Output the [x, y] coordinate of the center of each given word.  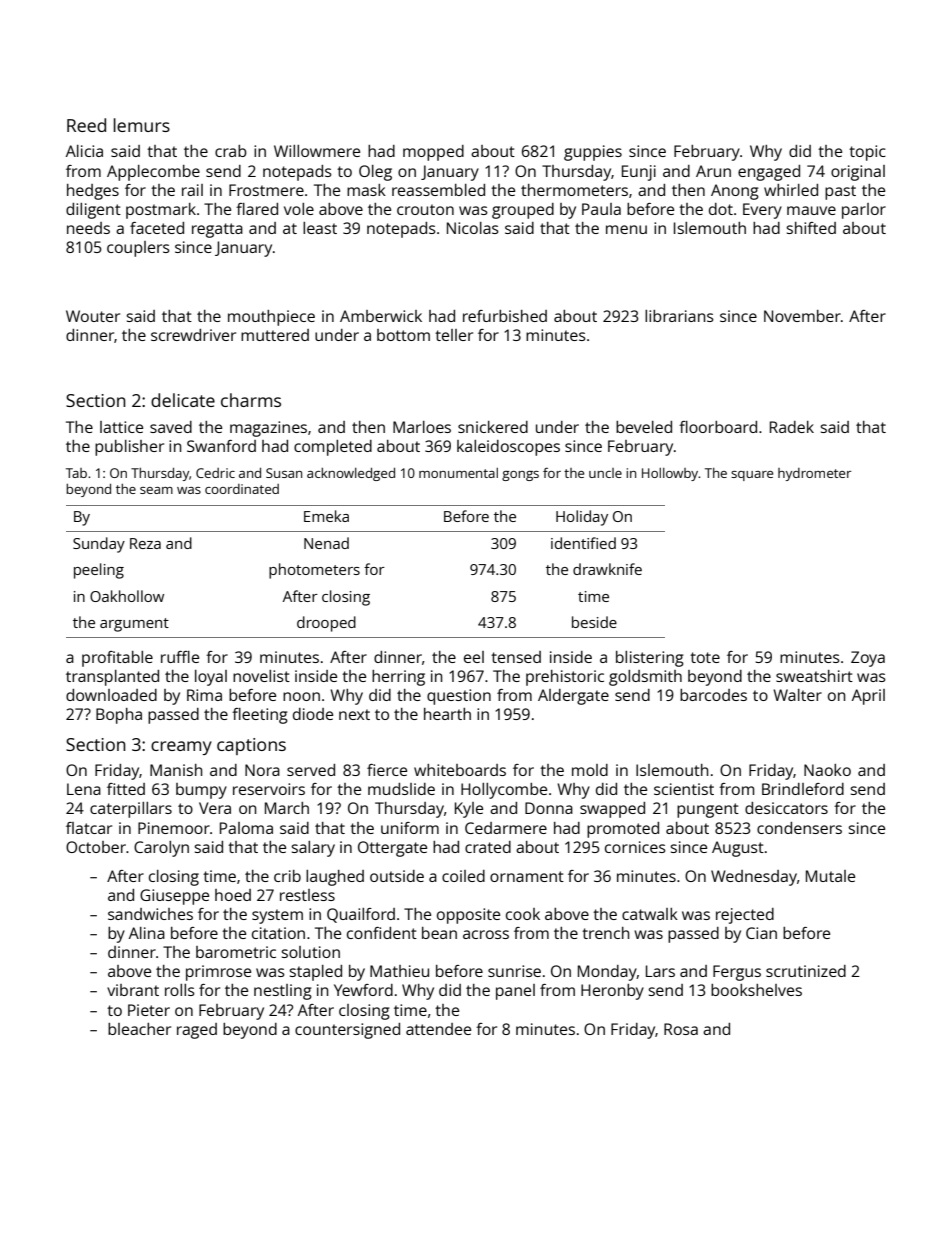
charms [251, 400]
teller [454, 335]
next [354, 714]
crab [231, 151]
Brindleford [803, 789]
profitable [117, 659]
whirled [791, 190]
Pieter [149, 1010]
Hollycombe [504, 791]
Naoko [827, 770]
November [802, 316]
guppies [593, 153]
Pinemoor [174, 828]
